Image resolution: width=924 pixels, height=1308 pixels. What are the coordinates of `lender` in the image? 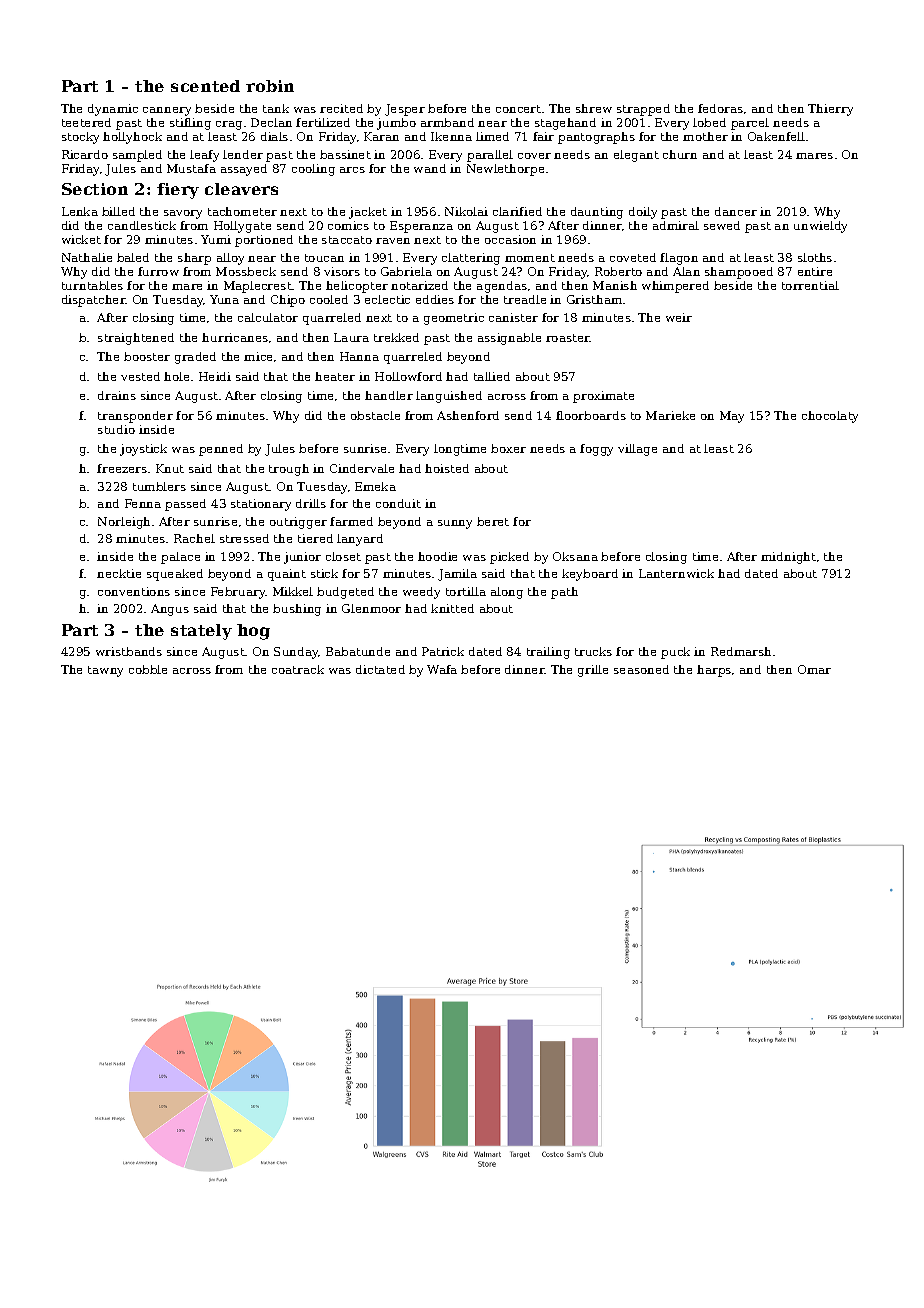 It's located at (243, 154).
